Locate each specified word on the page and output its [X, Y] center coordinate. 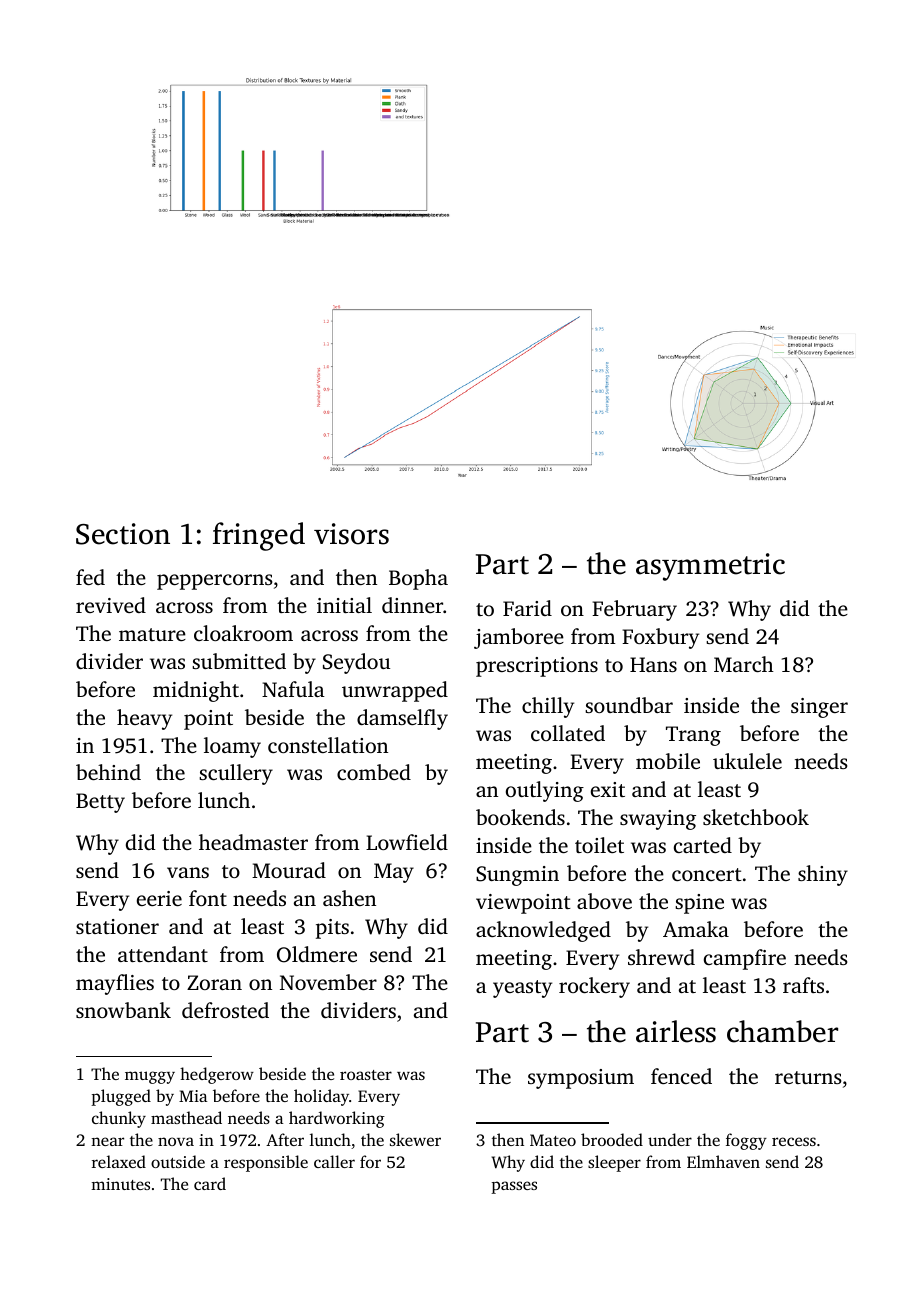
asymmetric [710, 567]
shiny [823, 875]
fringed [259, 536]
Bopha [418, 579]
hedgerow [217, 1075]
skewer [415, 1139]
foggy [746, 1141]
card [210, 1183]
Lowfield [407, 842]
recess [794, 1141]
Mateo [553, 1140]
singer [819, 708]
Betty [100, 803]
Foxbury [660, 638]
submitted [239, 661]
